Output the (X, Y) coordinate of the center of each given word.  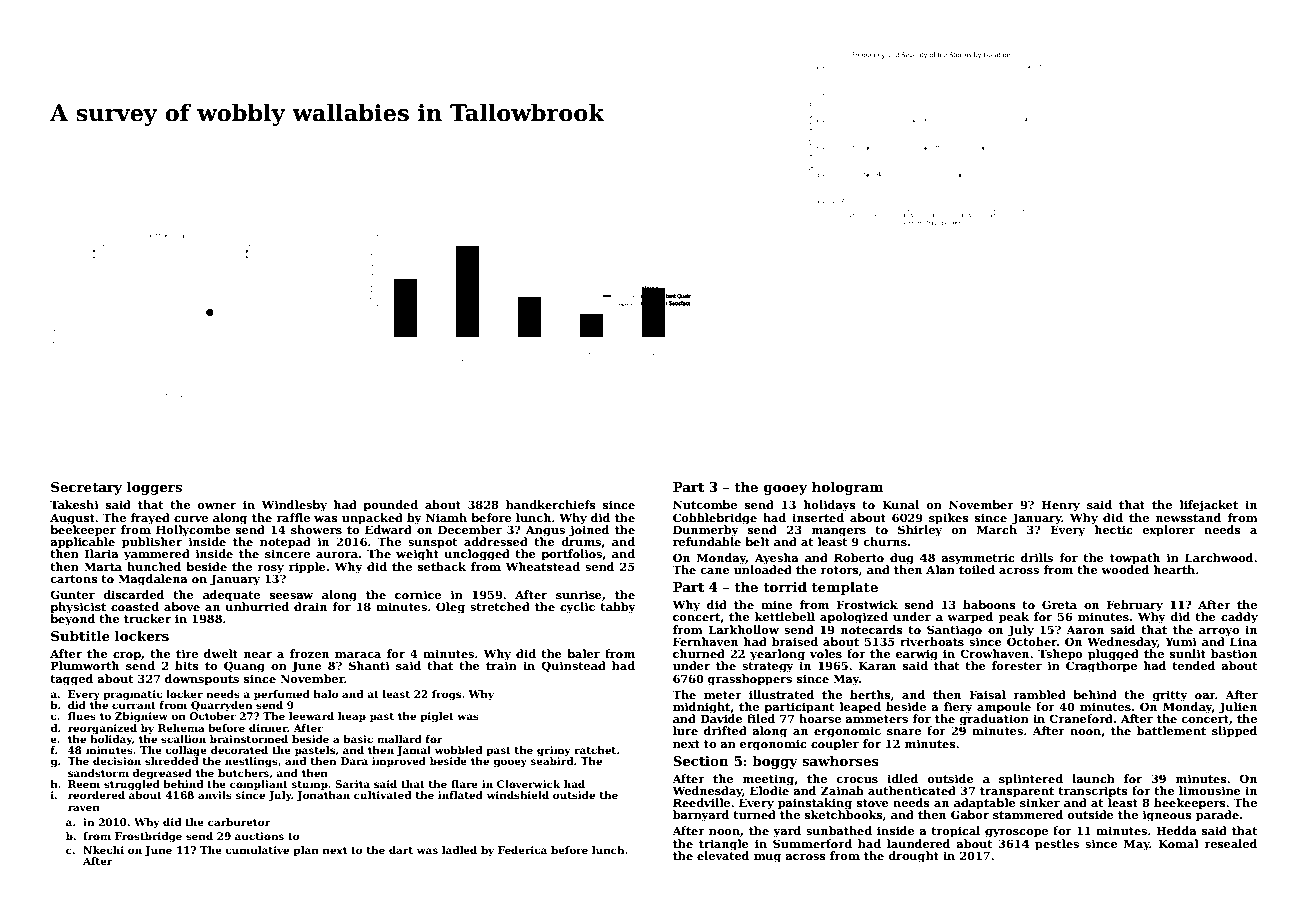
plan (306, 851)
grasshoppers (750, 680)
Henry (1061, 506)
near (258, 655)
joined (589, 531)
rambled (1039, 694)
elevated (723, 855)
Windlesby (294, 506)
